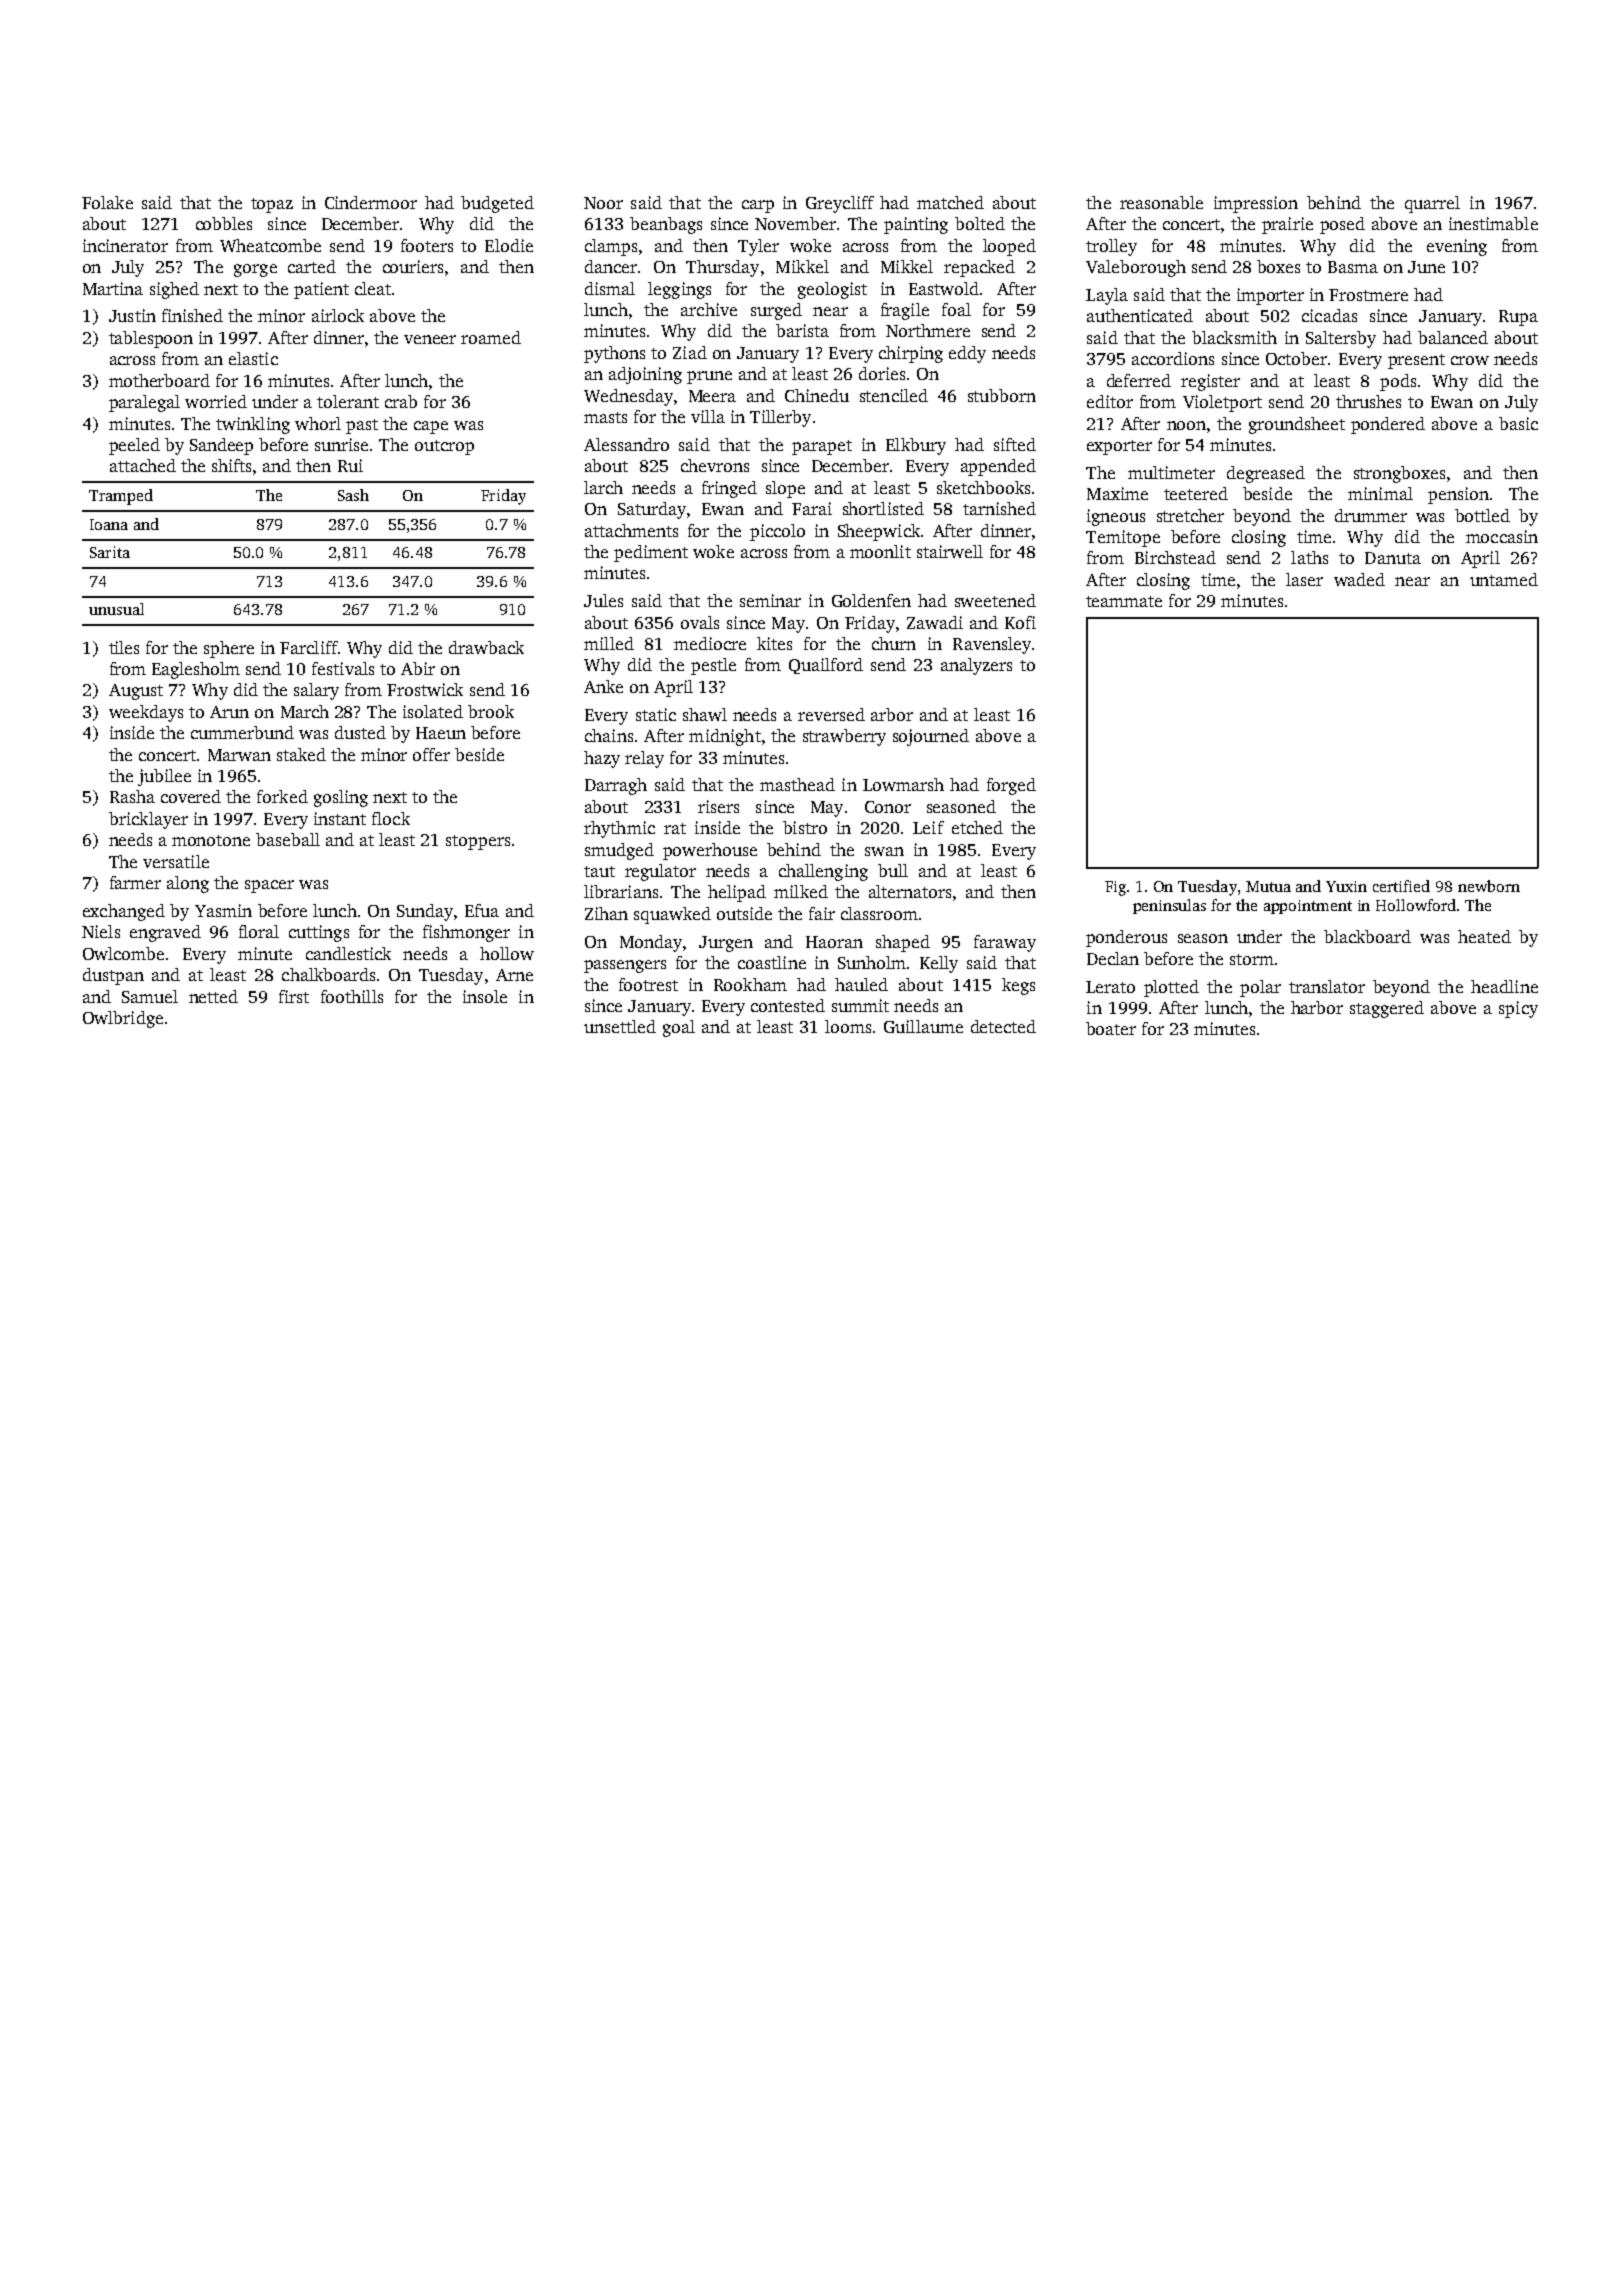 The width and height of the screenshot is (1620, 2292). Describe the element at coordinates (123, 1019) in the screenshot. I see `Owlbridge` at that location.
